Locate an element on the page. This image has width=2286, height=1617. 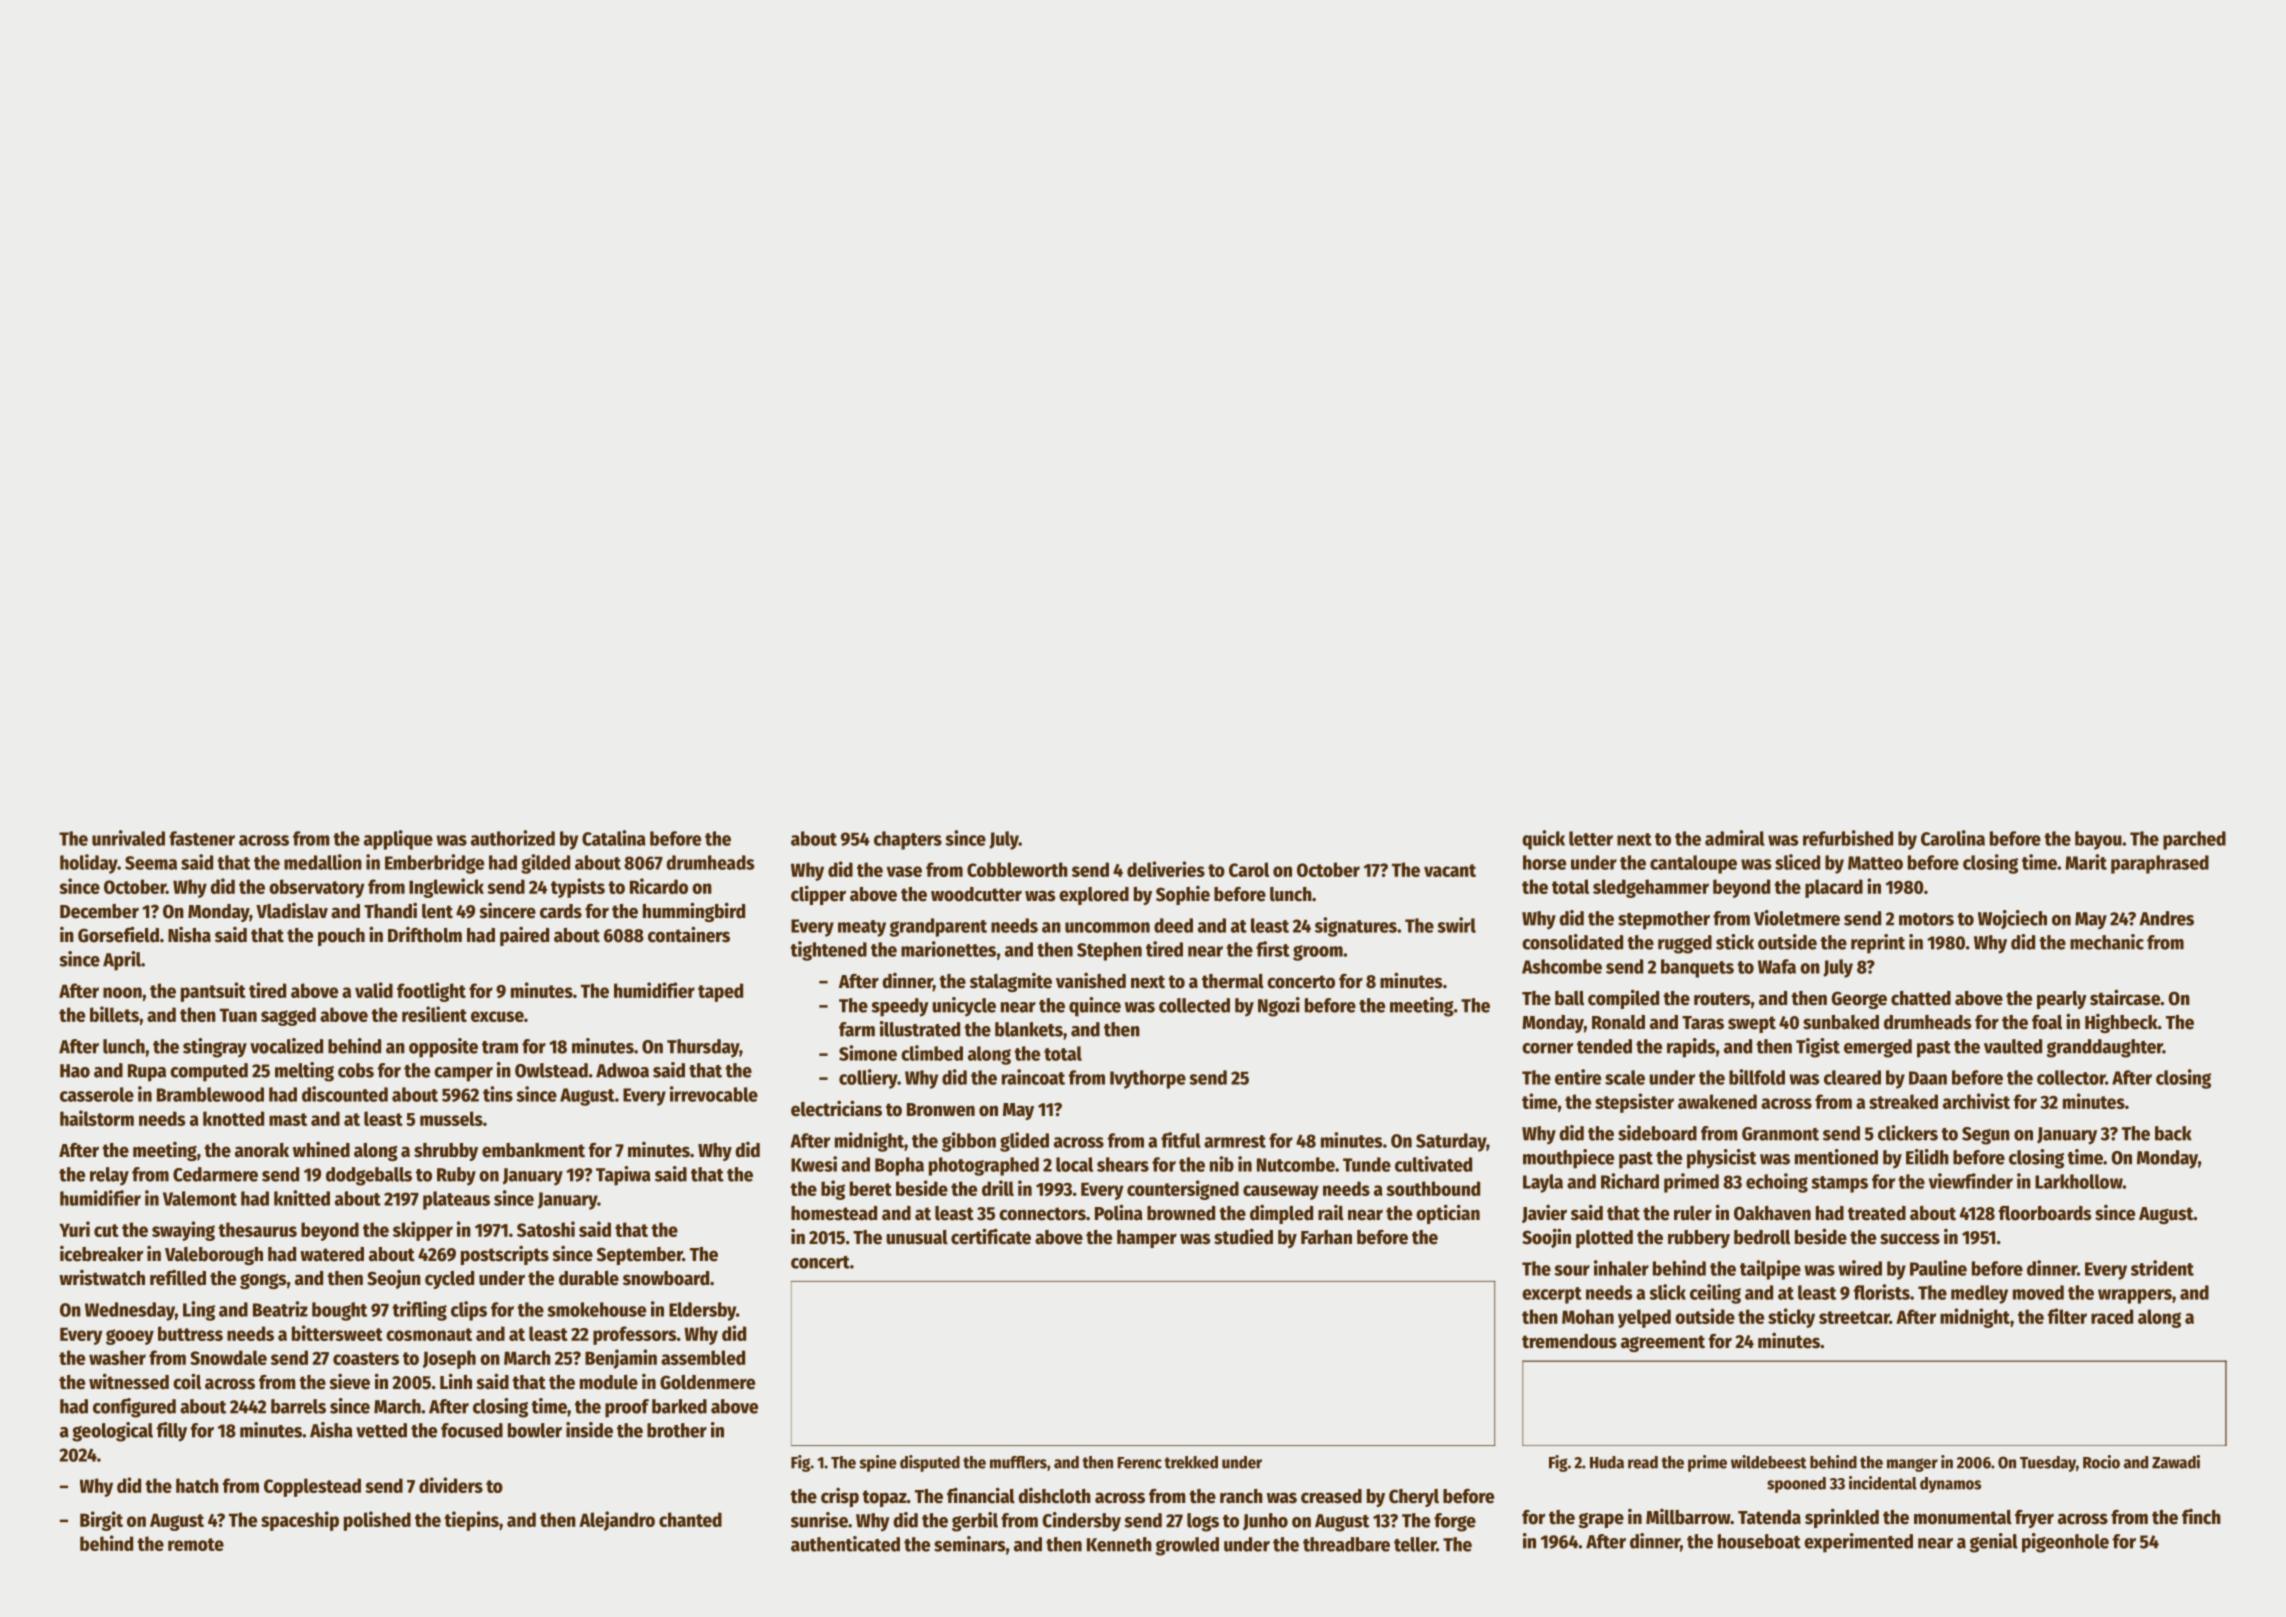
back is located at coordinates (2173, 1133).
